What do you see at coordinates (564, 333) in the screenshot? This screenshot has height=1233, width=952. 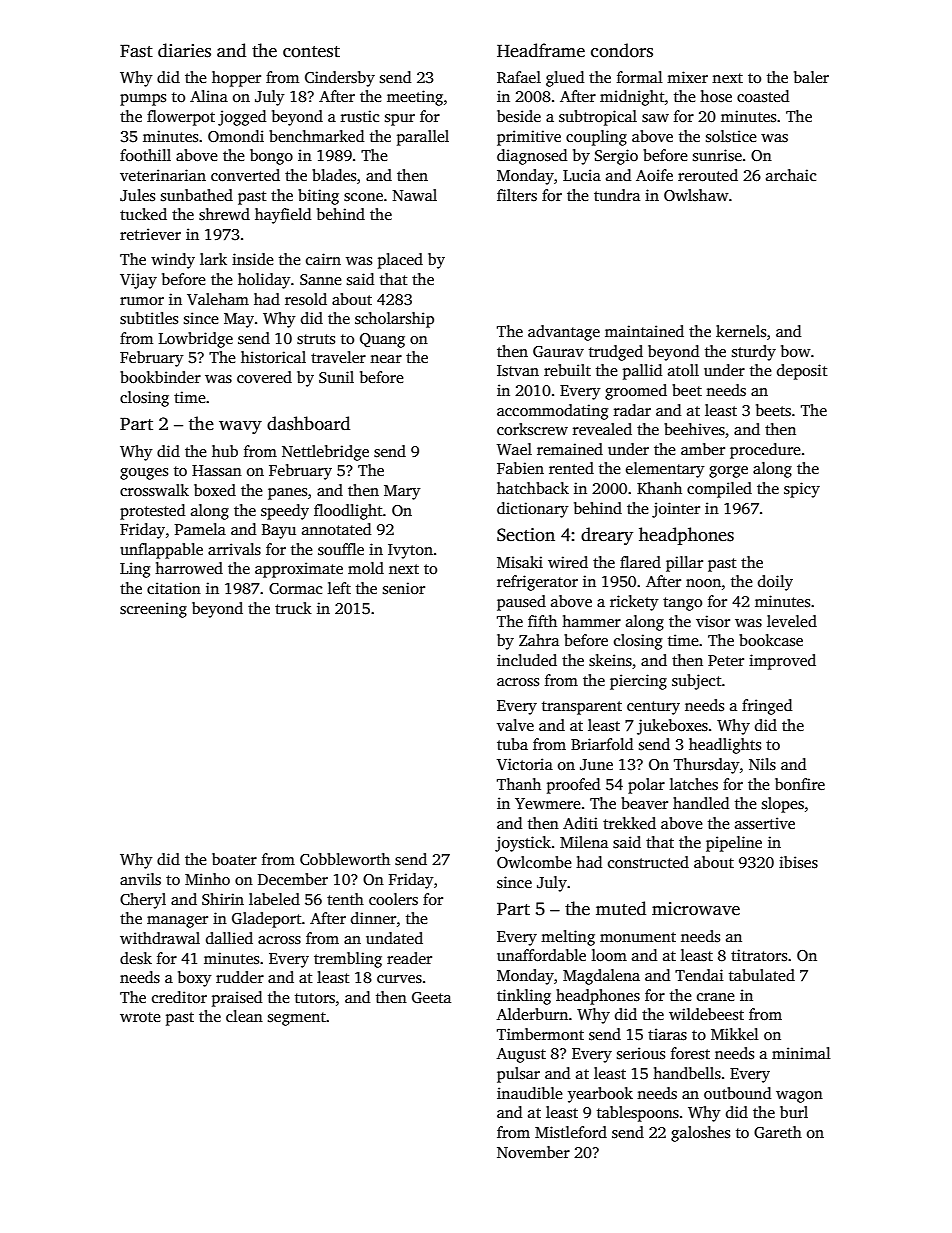 I see `advantage` at bounding box center [564, 333].
